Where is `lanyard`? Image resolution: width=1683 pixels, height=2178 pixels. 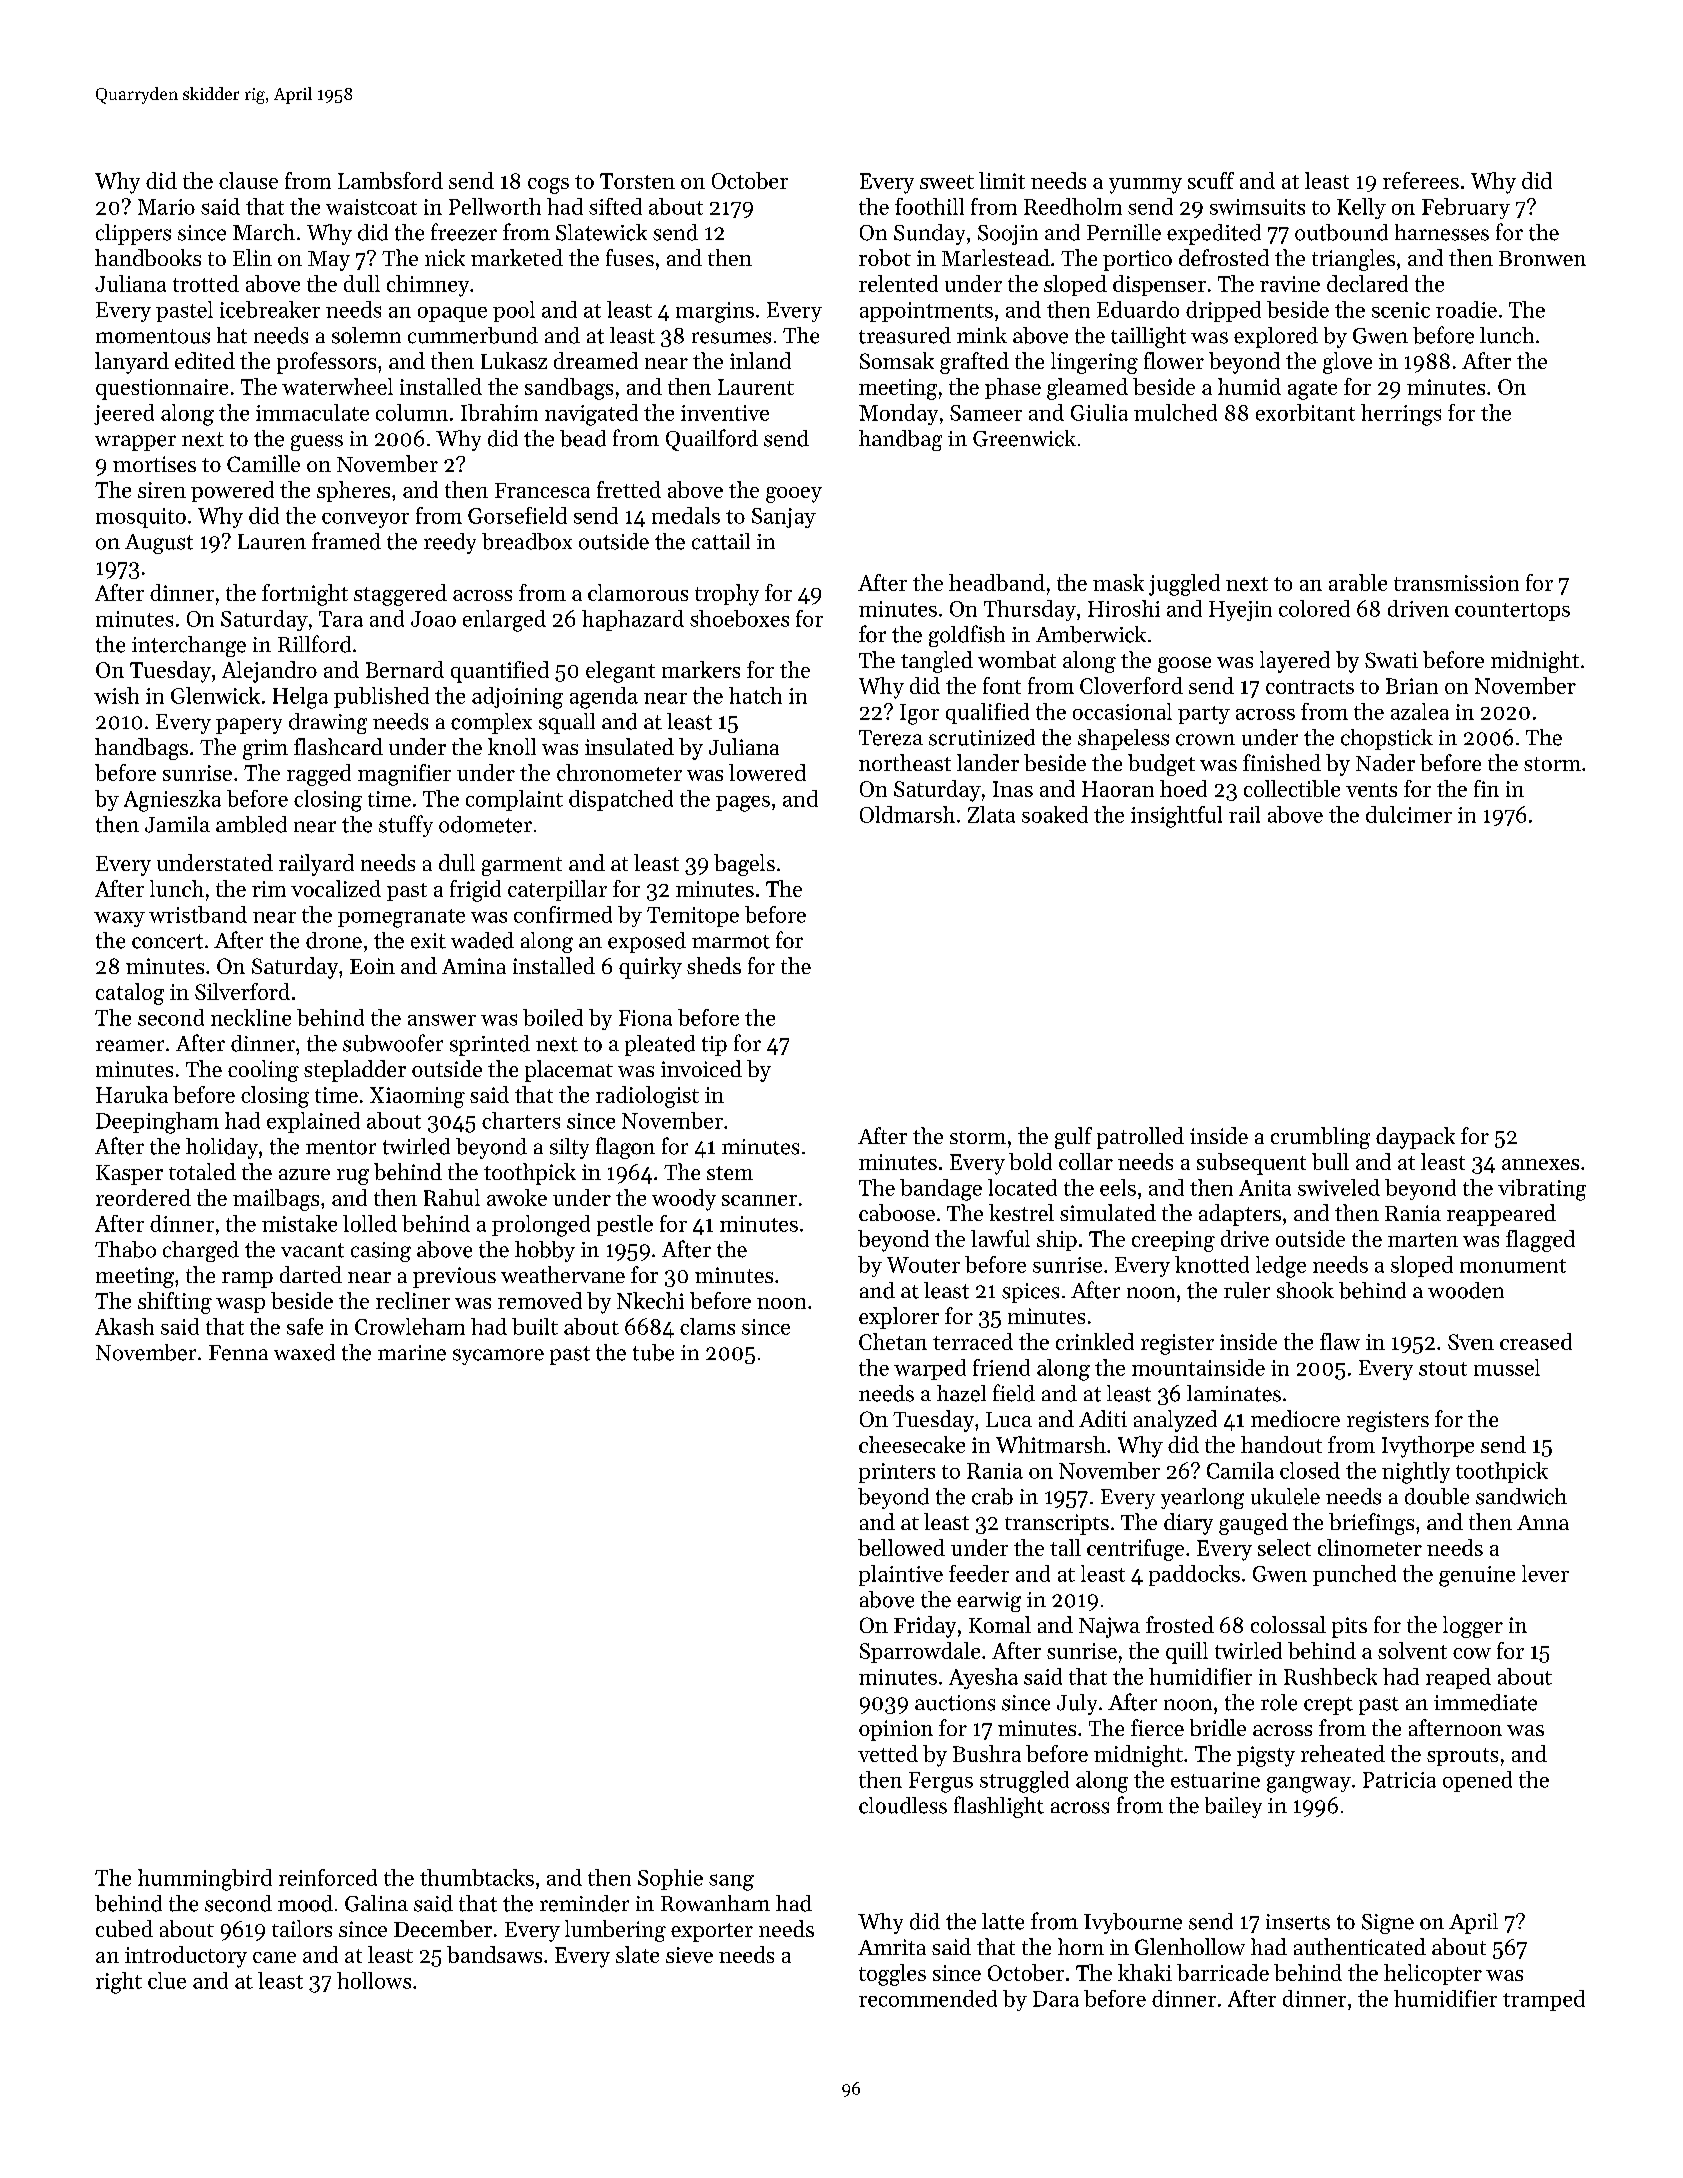
lanyard is located at coordinates (132, 363).
